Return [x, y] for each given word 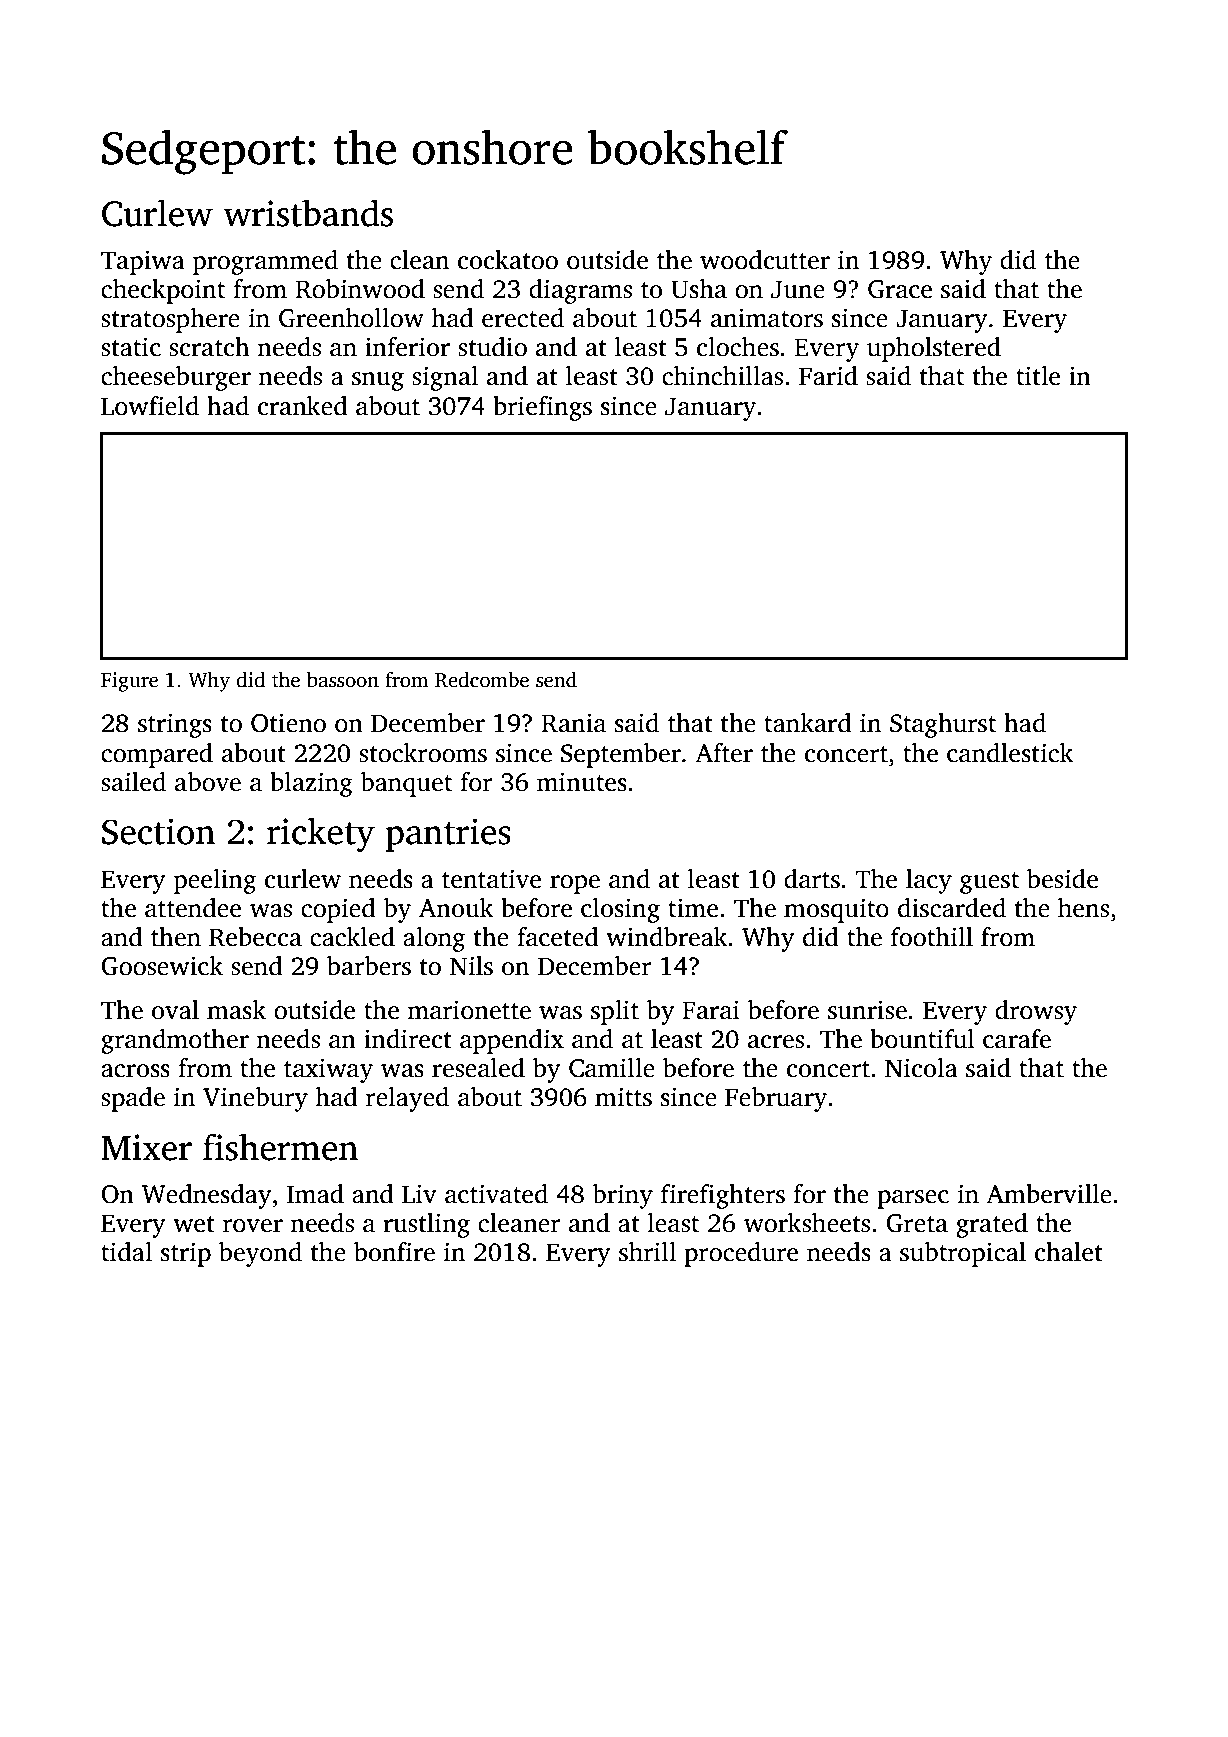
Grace [900, 289]
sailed [133, 782]
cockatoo [508, 260]
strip [186, 1254]
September [621, 755]
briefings [542, 408]
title [1038, 376]
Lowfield [150, 406]
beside [1062, 879]
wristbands [308, 213]
